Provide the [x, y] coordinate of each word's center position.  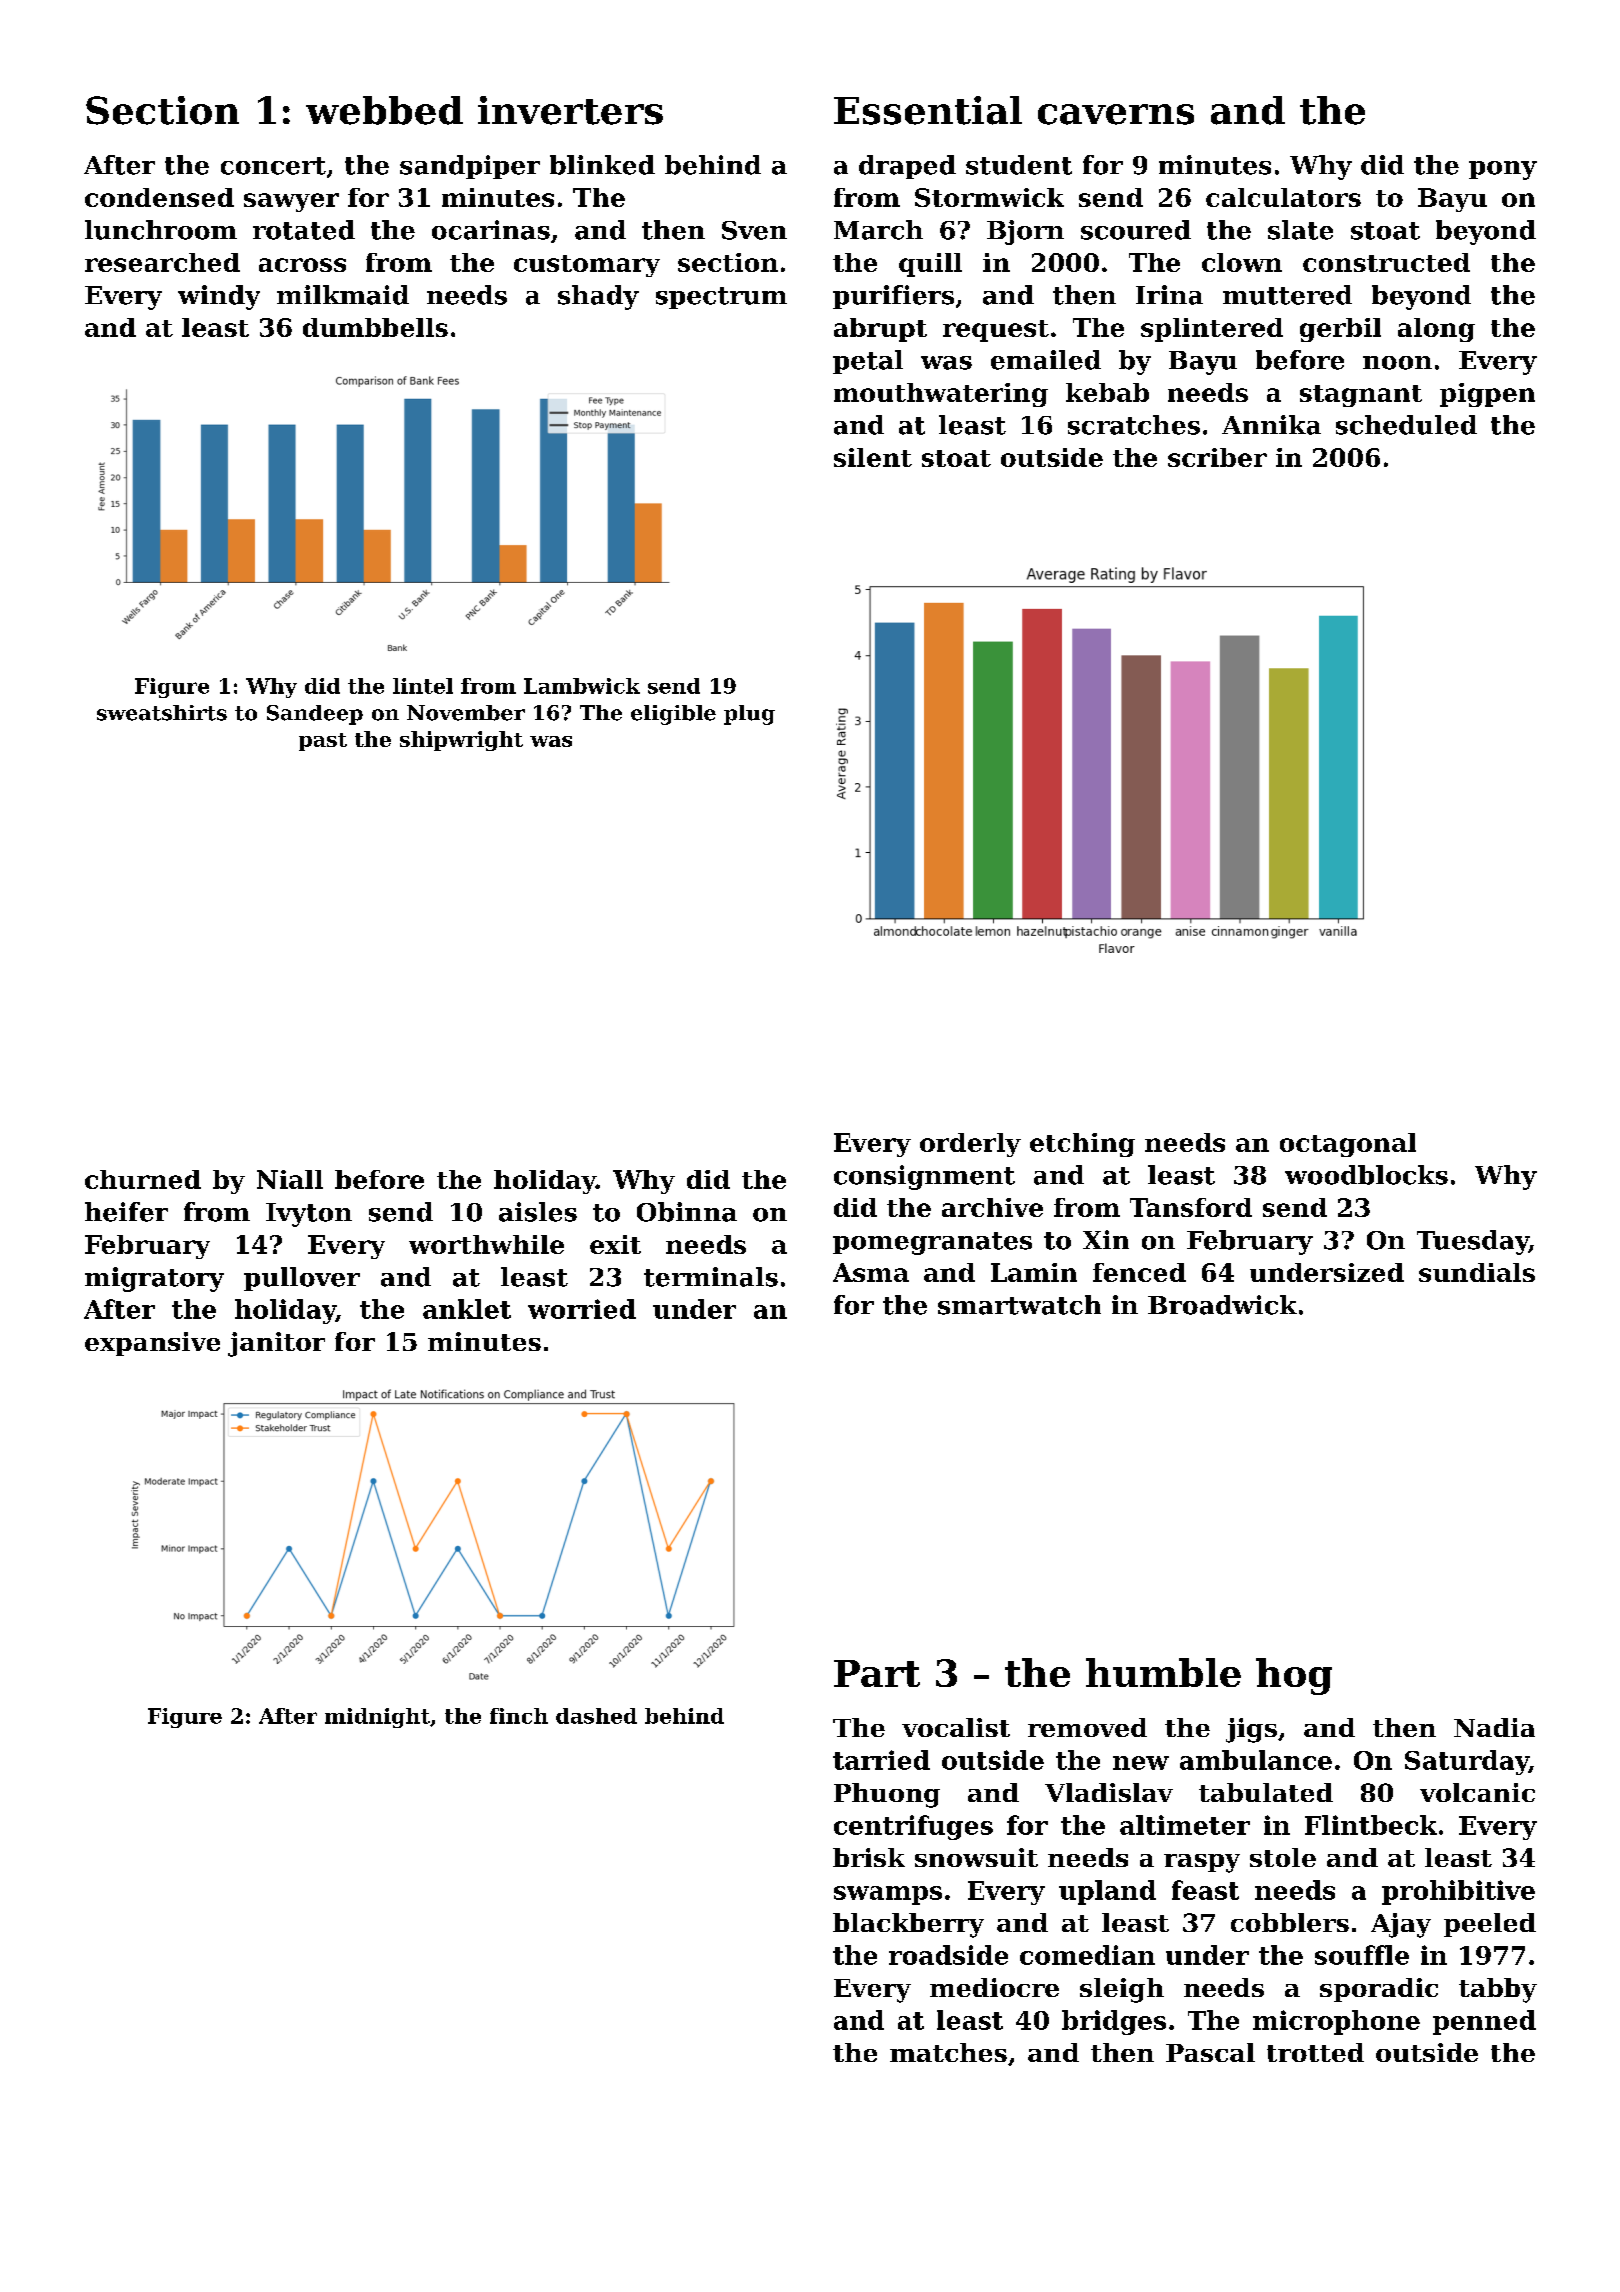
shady [598, 297]
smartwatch [1019, 1305]
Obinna [687, 1212]
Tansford [1191, 1207]
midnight [377, 1718]
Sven [754, 230]
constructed [1386, 262]
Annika [1271, 425]
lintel [423, 686]
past [323, 742]
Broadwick [1222, 1305]
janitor [276, 1344]
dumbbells [375, 327]
